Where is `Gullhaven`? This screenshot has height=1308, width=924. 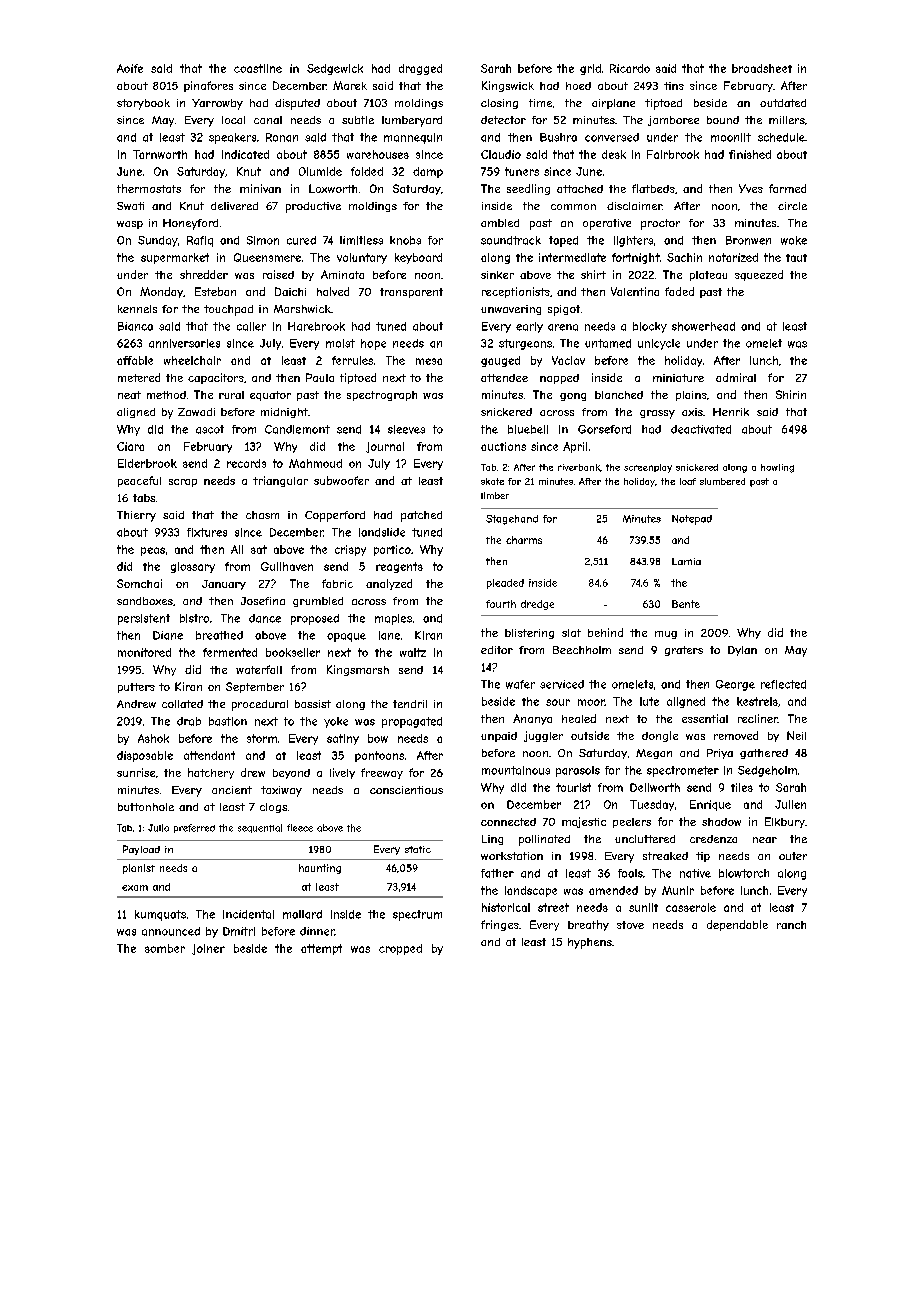 Gullhaven is located at coordinates (287, 566).
